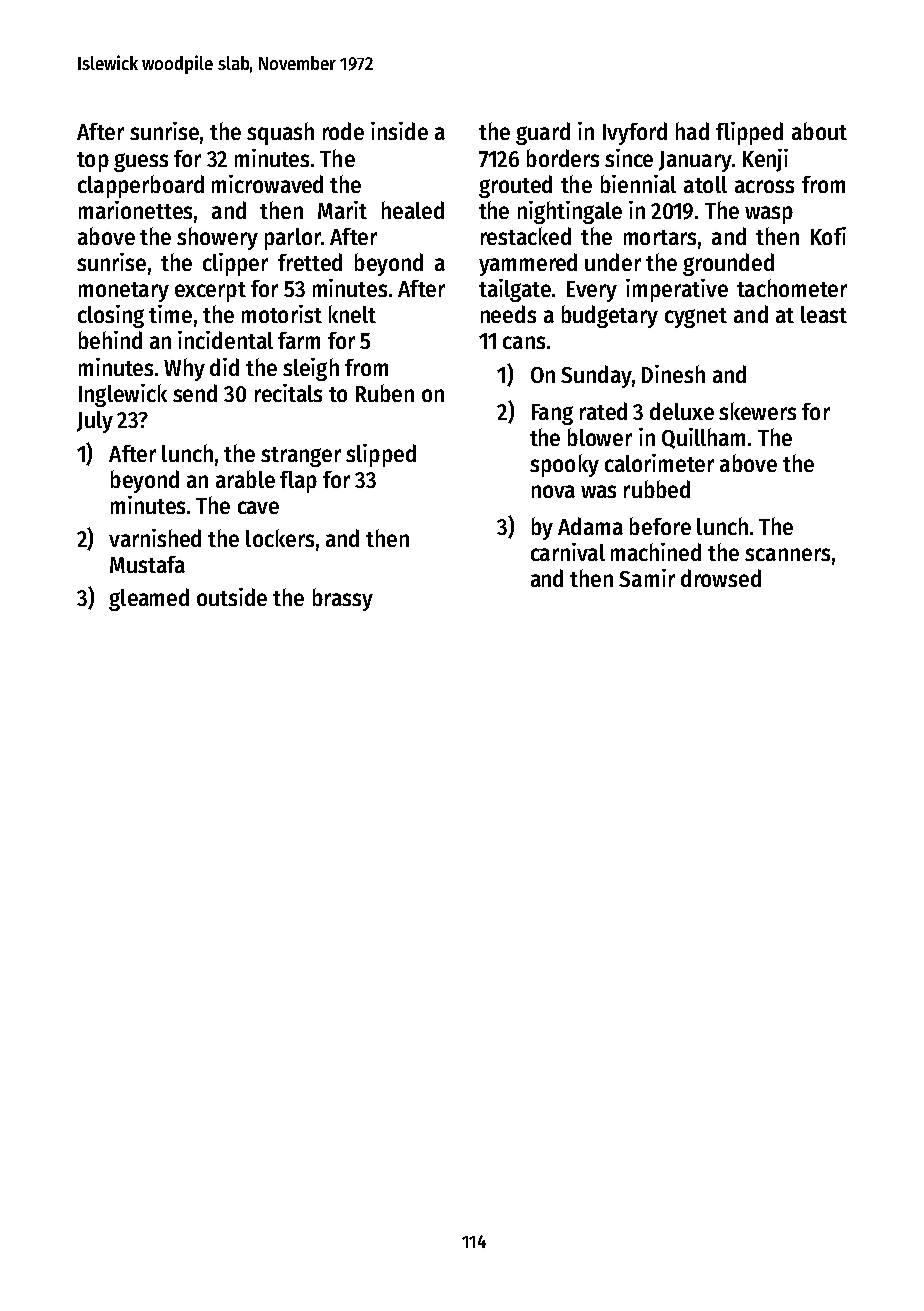 Image resolution: width=924 pixels, height=1311 pixels. What do you see at coordinates (399, 131) in the document?
I see `inside` at bounding box center [399, 131].
